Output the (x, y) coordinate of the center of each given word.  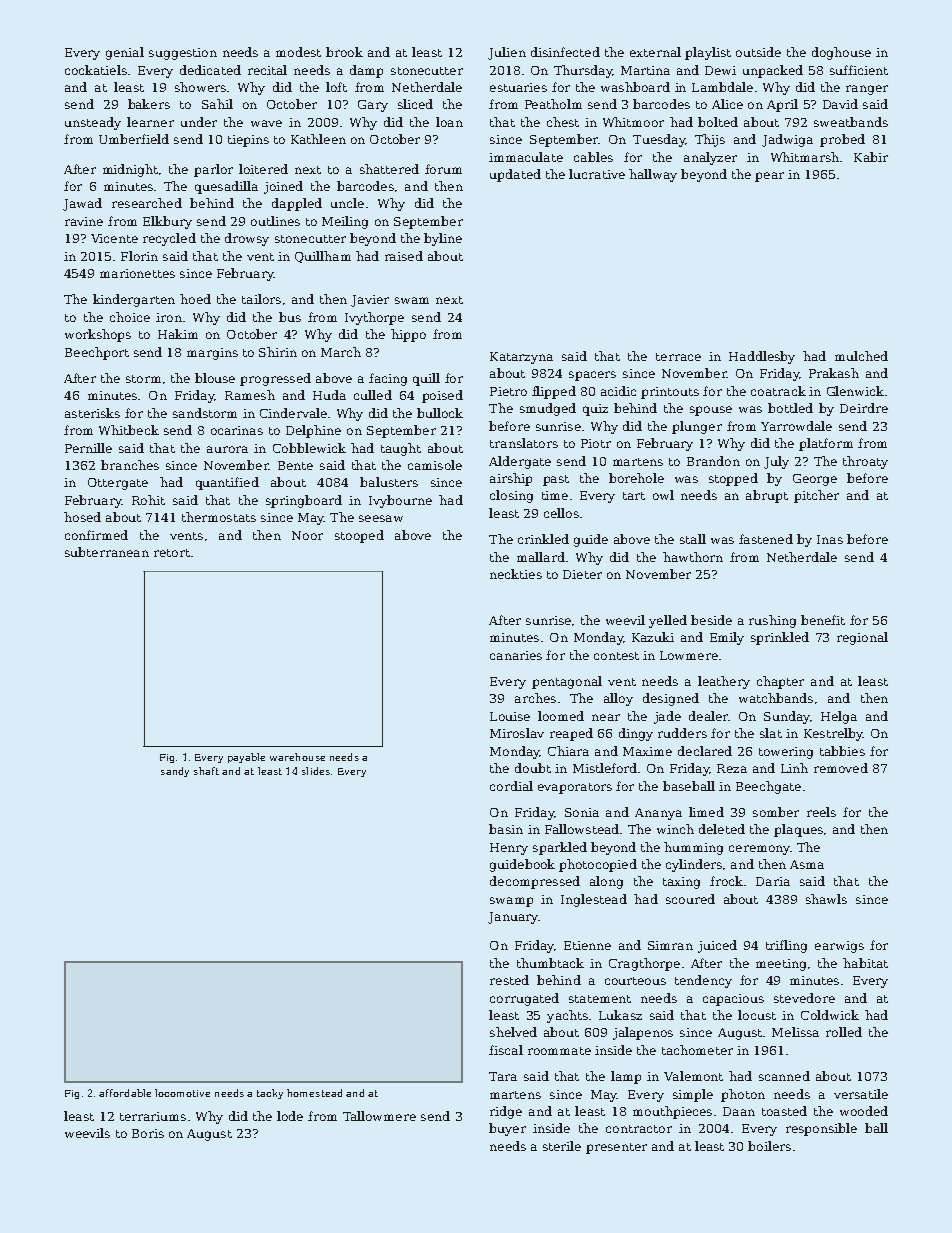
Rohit (148, 500)
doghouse (841, 53)
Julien (507, 53)
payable (246, 758)
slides (316, 771)
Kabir (871, 157)
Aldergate (520, 462)
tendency (703, 981)
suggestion (183, 54)
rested (509, 980)
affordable (125, 1093)
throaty (865, 462)
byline (443, 239)
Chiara (568, 751)
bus (290, 317)
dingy (636, 734)
